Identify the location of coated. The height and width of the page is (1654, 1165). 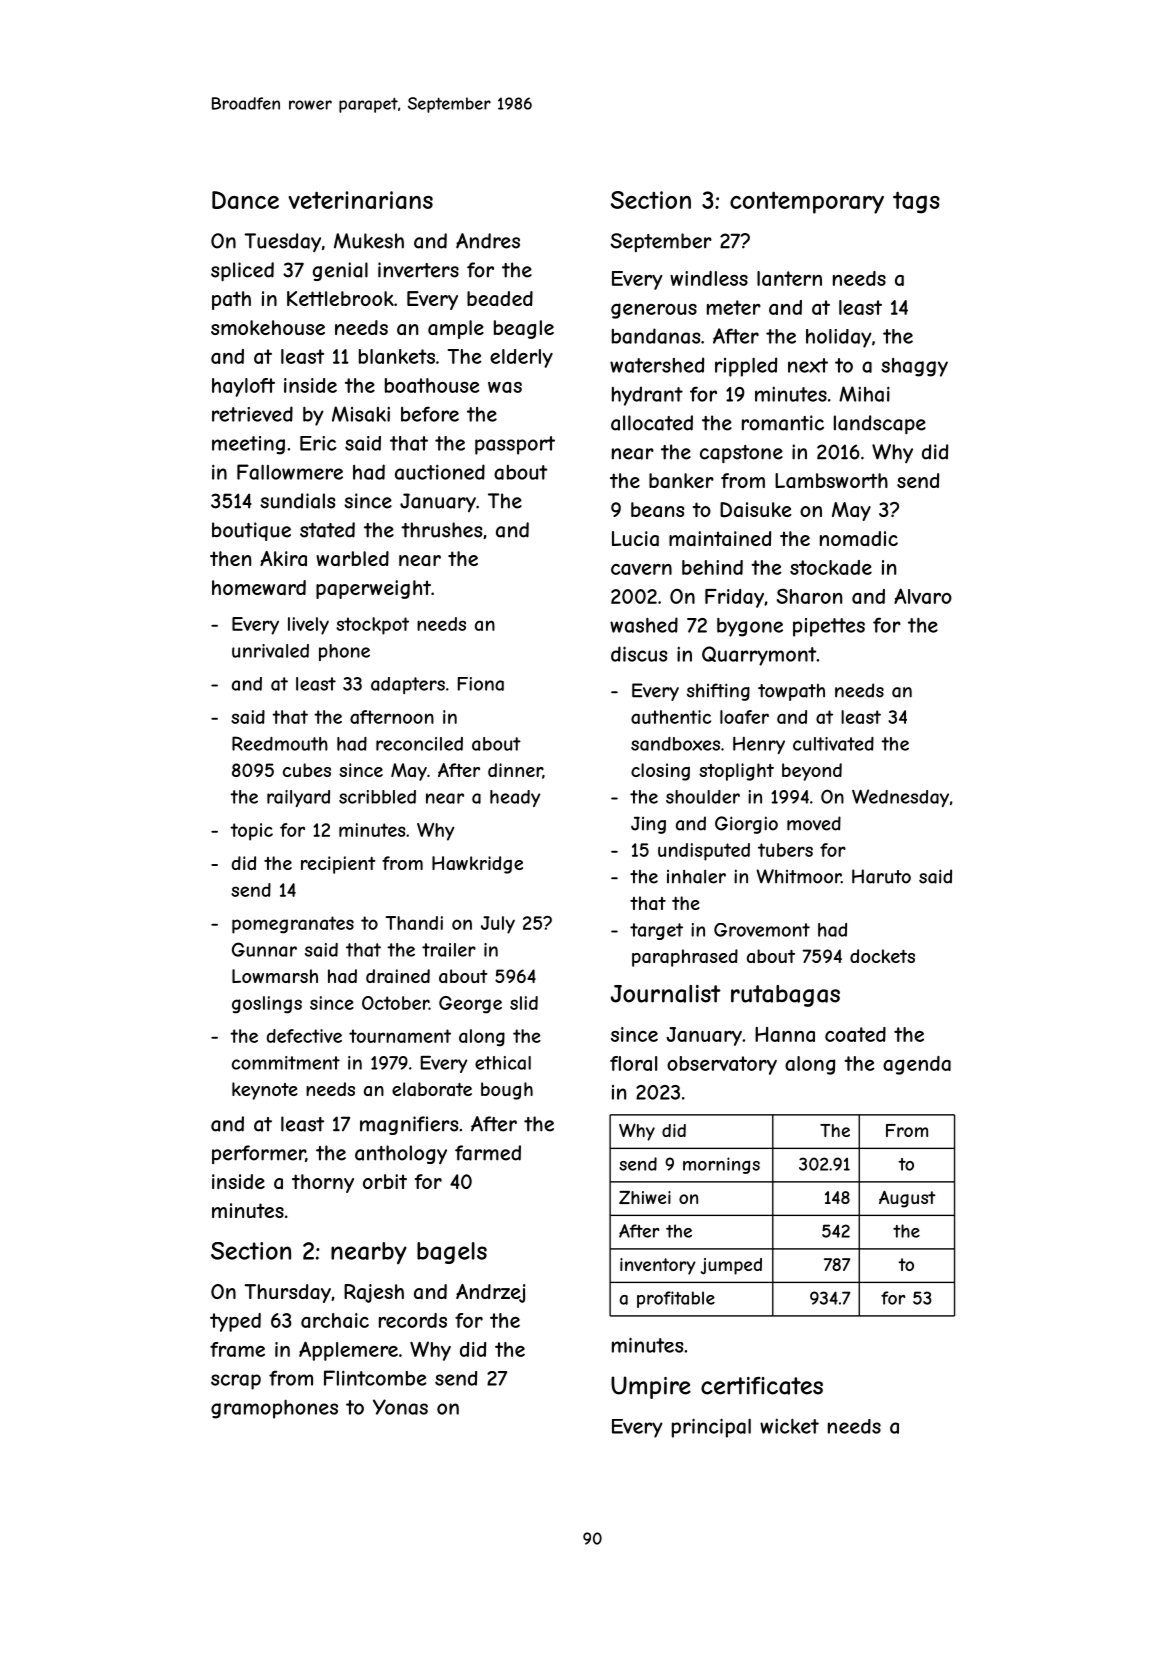
(855, 1034).
